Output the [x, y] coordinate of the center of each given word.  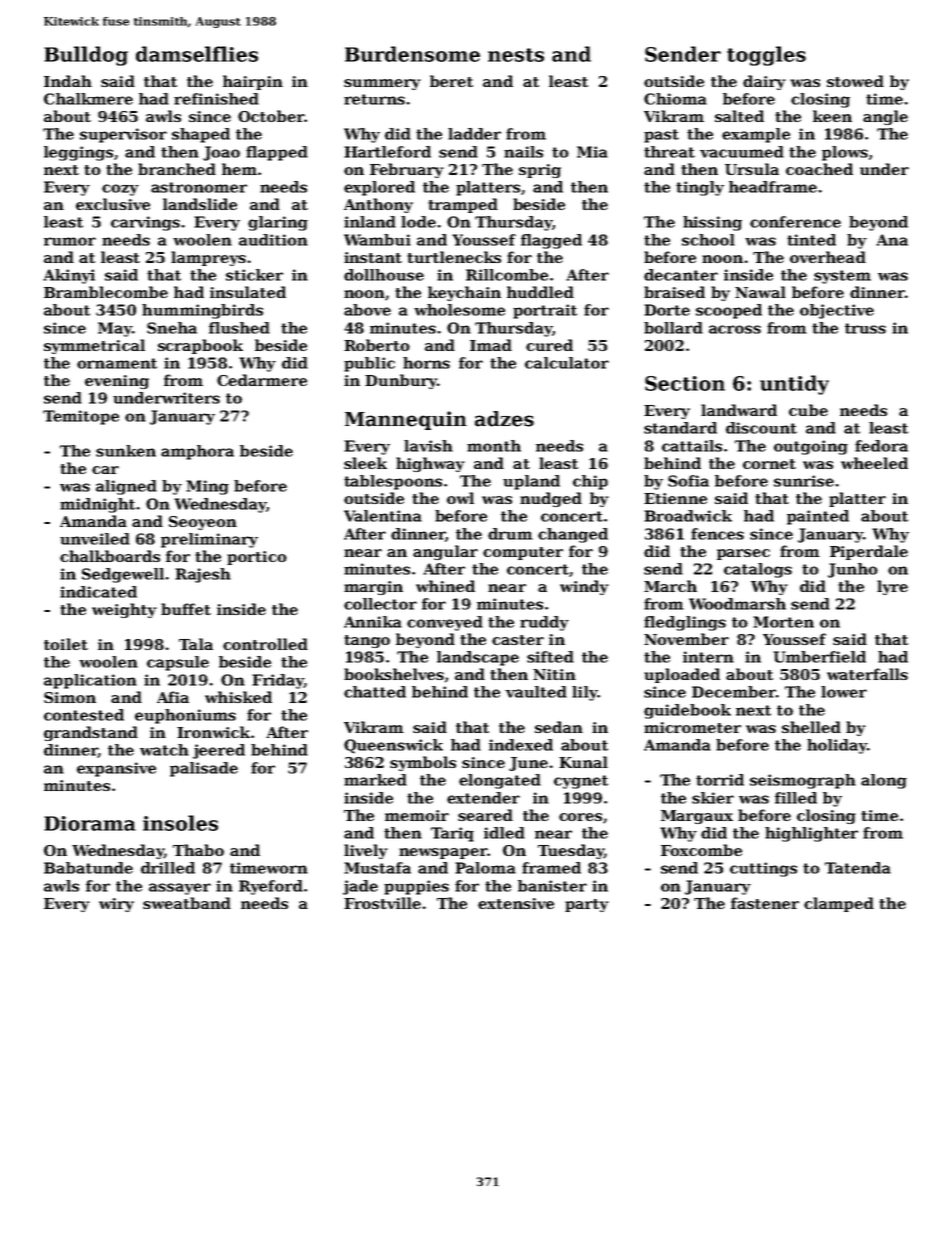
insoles [180, 823]
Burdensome [412, 54]
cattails [692, 446]
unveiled [95, 539]
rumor [70, 241]
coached [819, 169]
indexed [521, 745]
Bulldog [86, 56]
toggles [766, 56]
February [407, 170]
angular [445, 552]
